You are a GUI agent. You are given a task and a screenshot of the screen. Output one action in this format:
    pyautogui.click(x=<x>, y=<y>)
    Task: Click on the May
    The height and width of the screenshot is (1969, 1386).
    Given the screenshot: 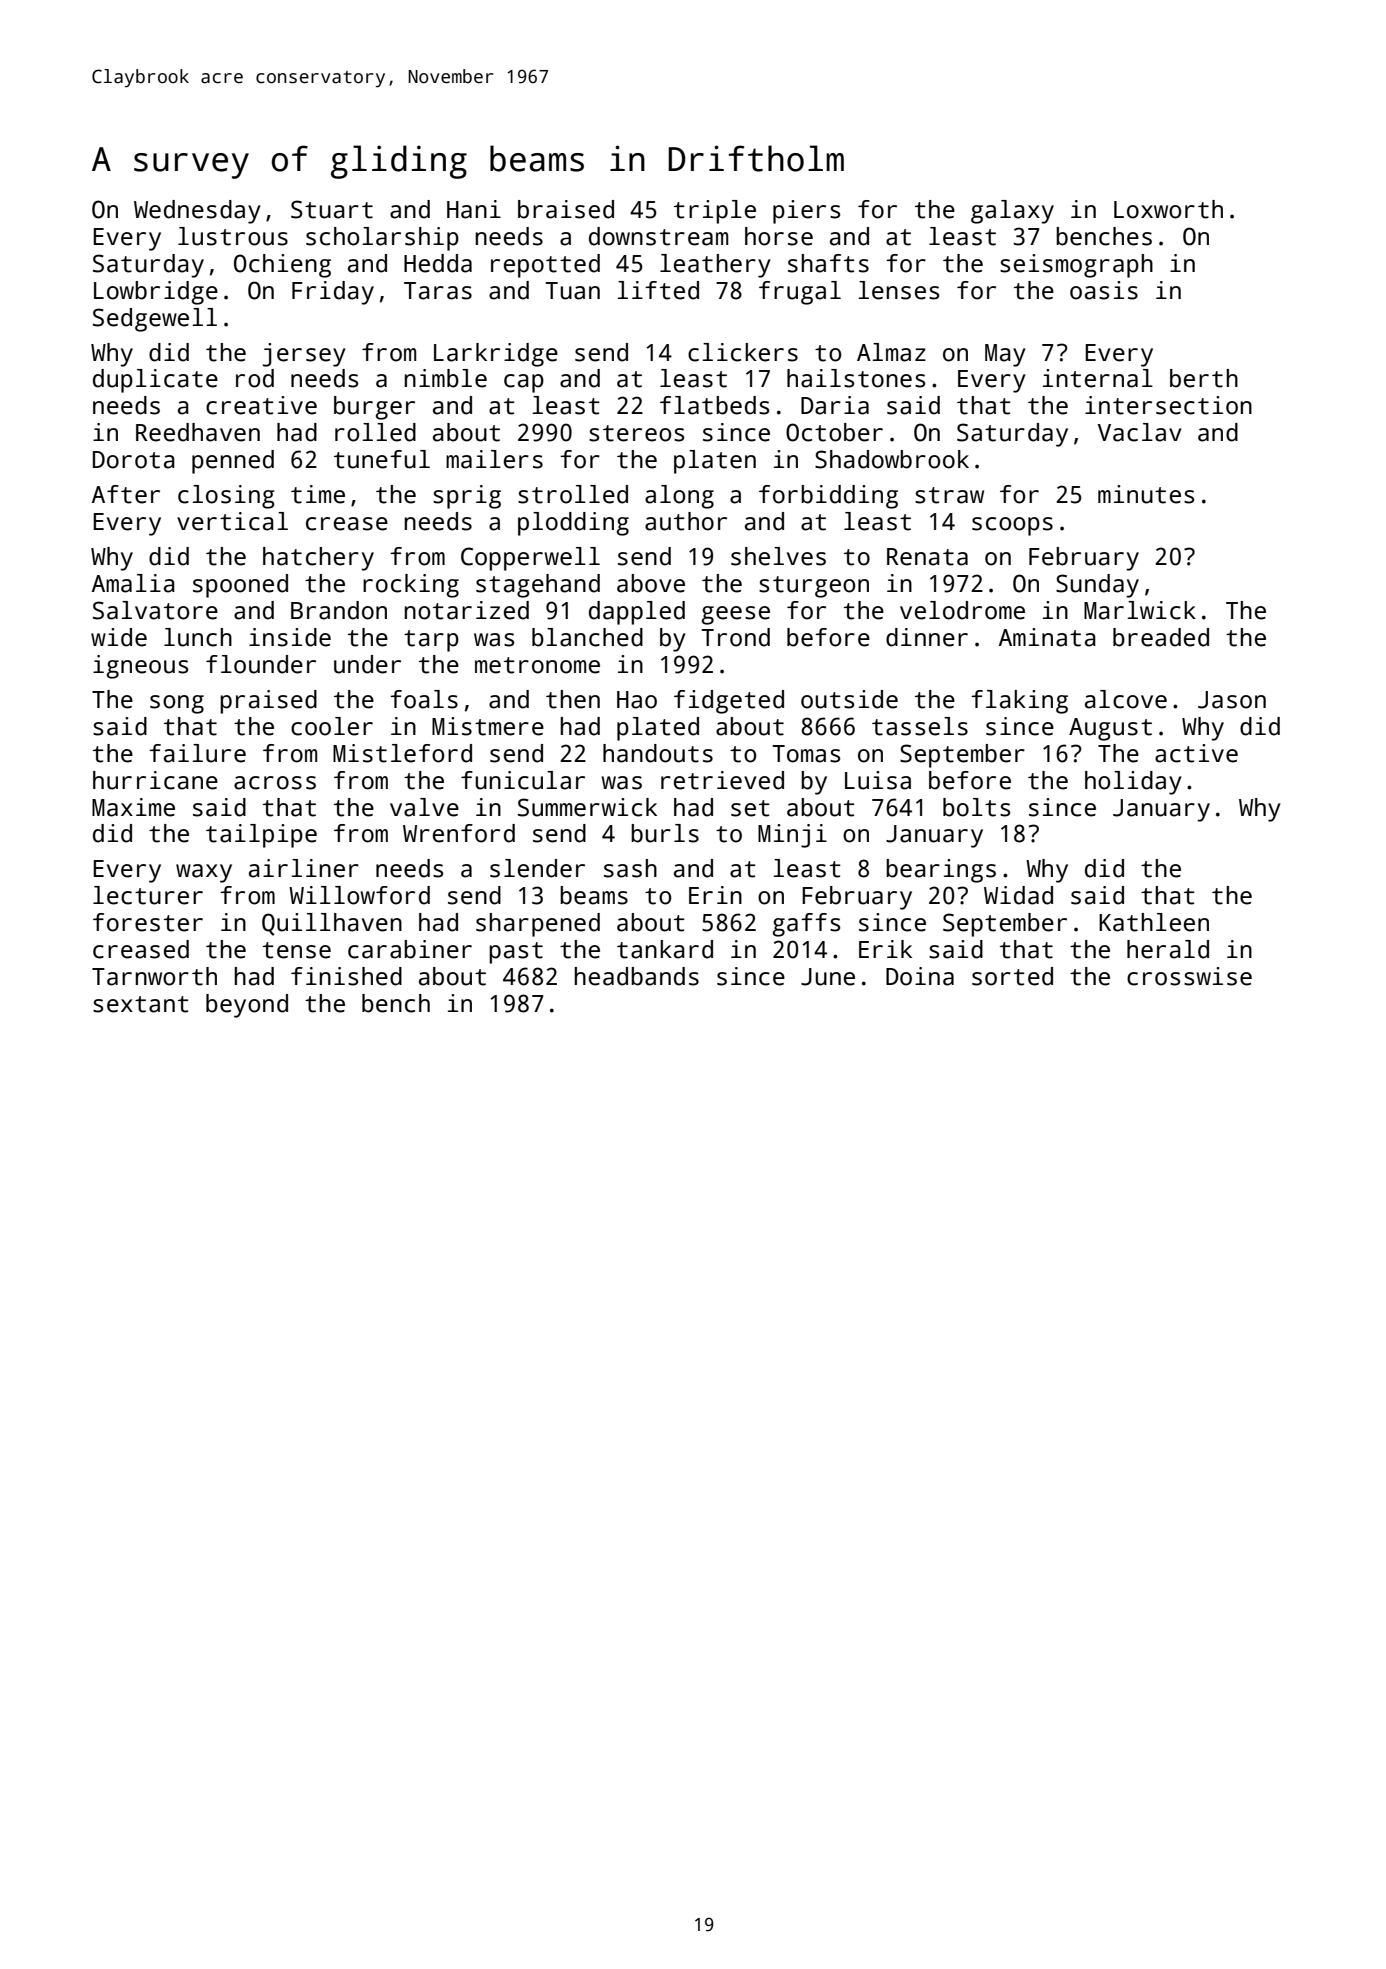 What is the action you would take?
    pyautogui.click(x=1005, y=355)
